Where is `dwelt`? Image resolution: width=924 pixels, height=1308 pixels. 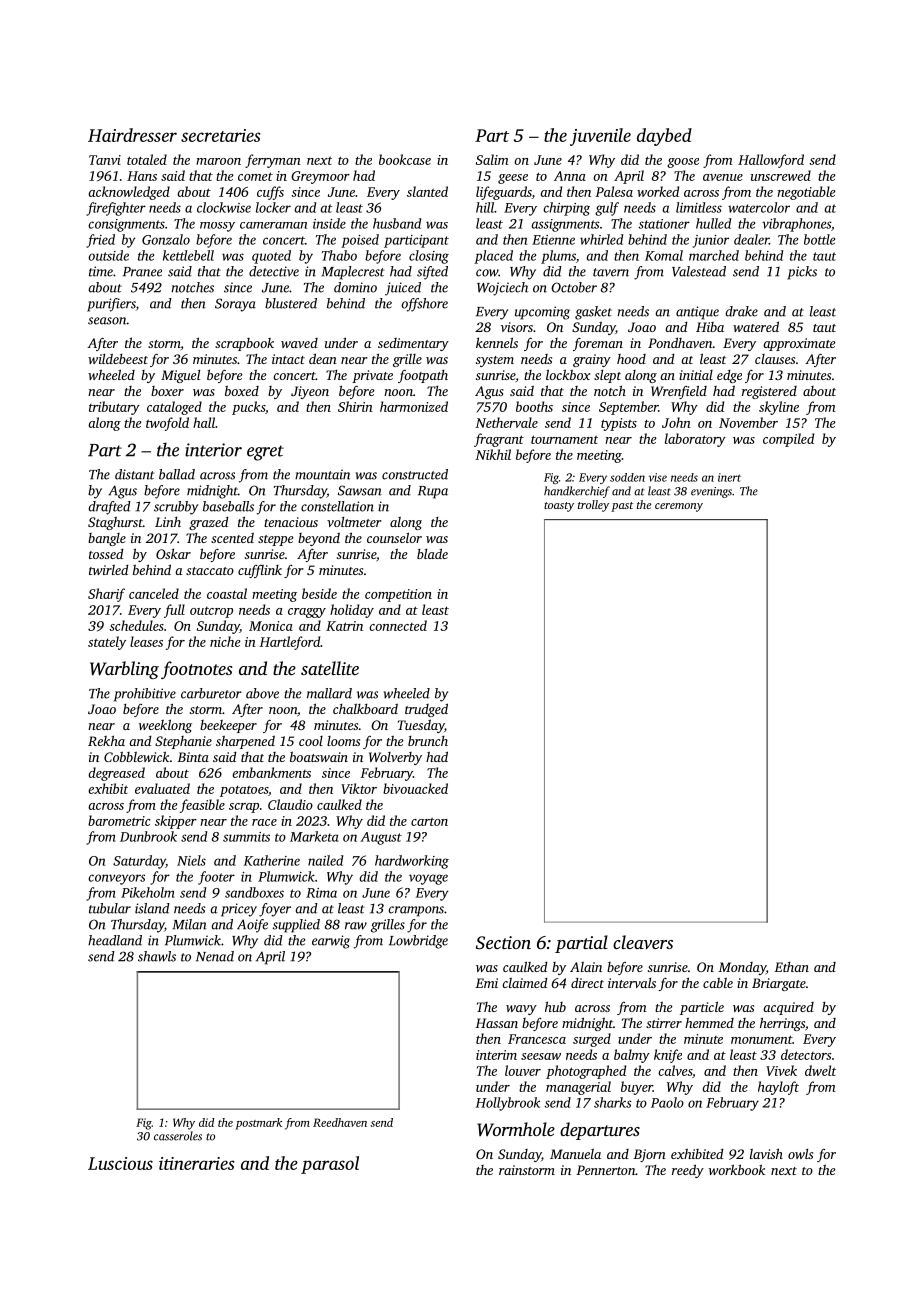 dwelt is located at coordinates (820, 1070).
